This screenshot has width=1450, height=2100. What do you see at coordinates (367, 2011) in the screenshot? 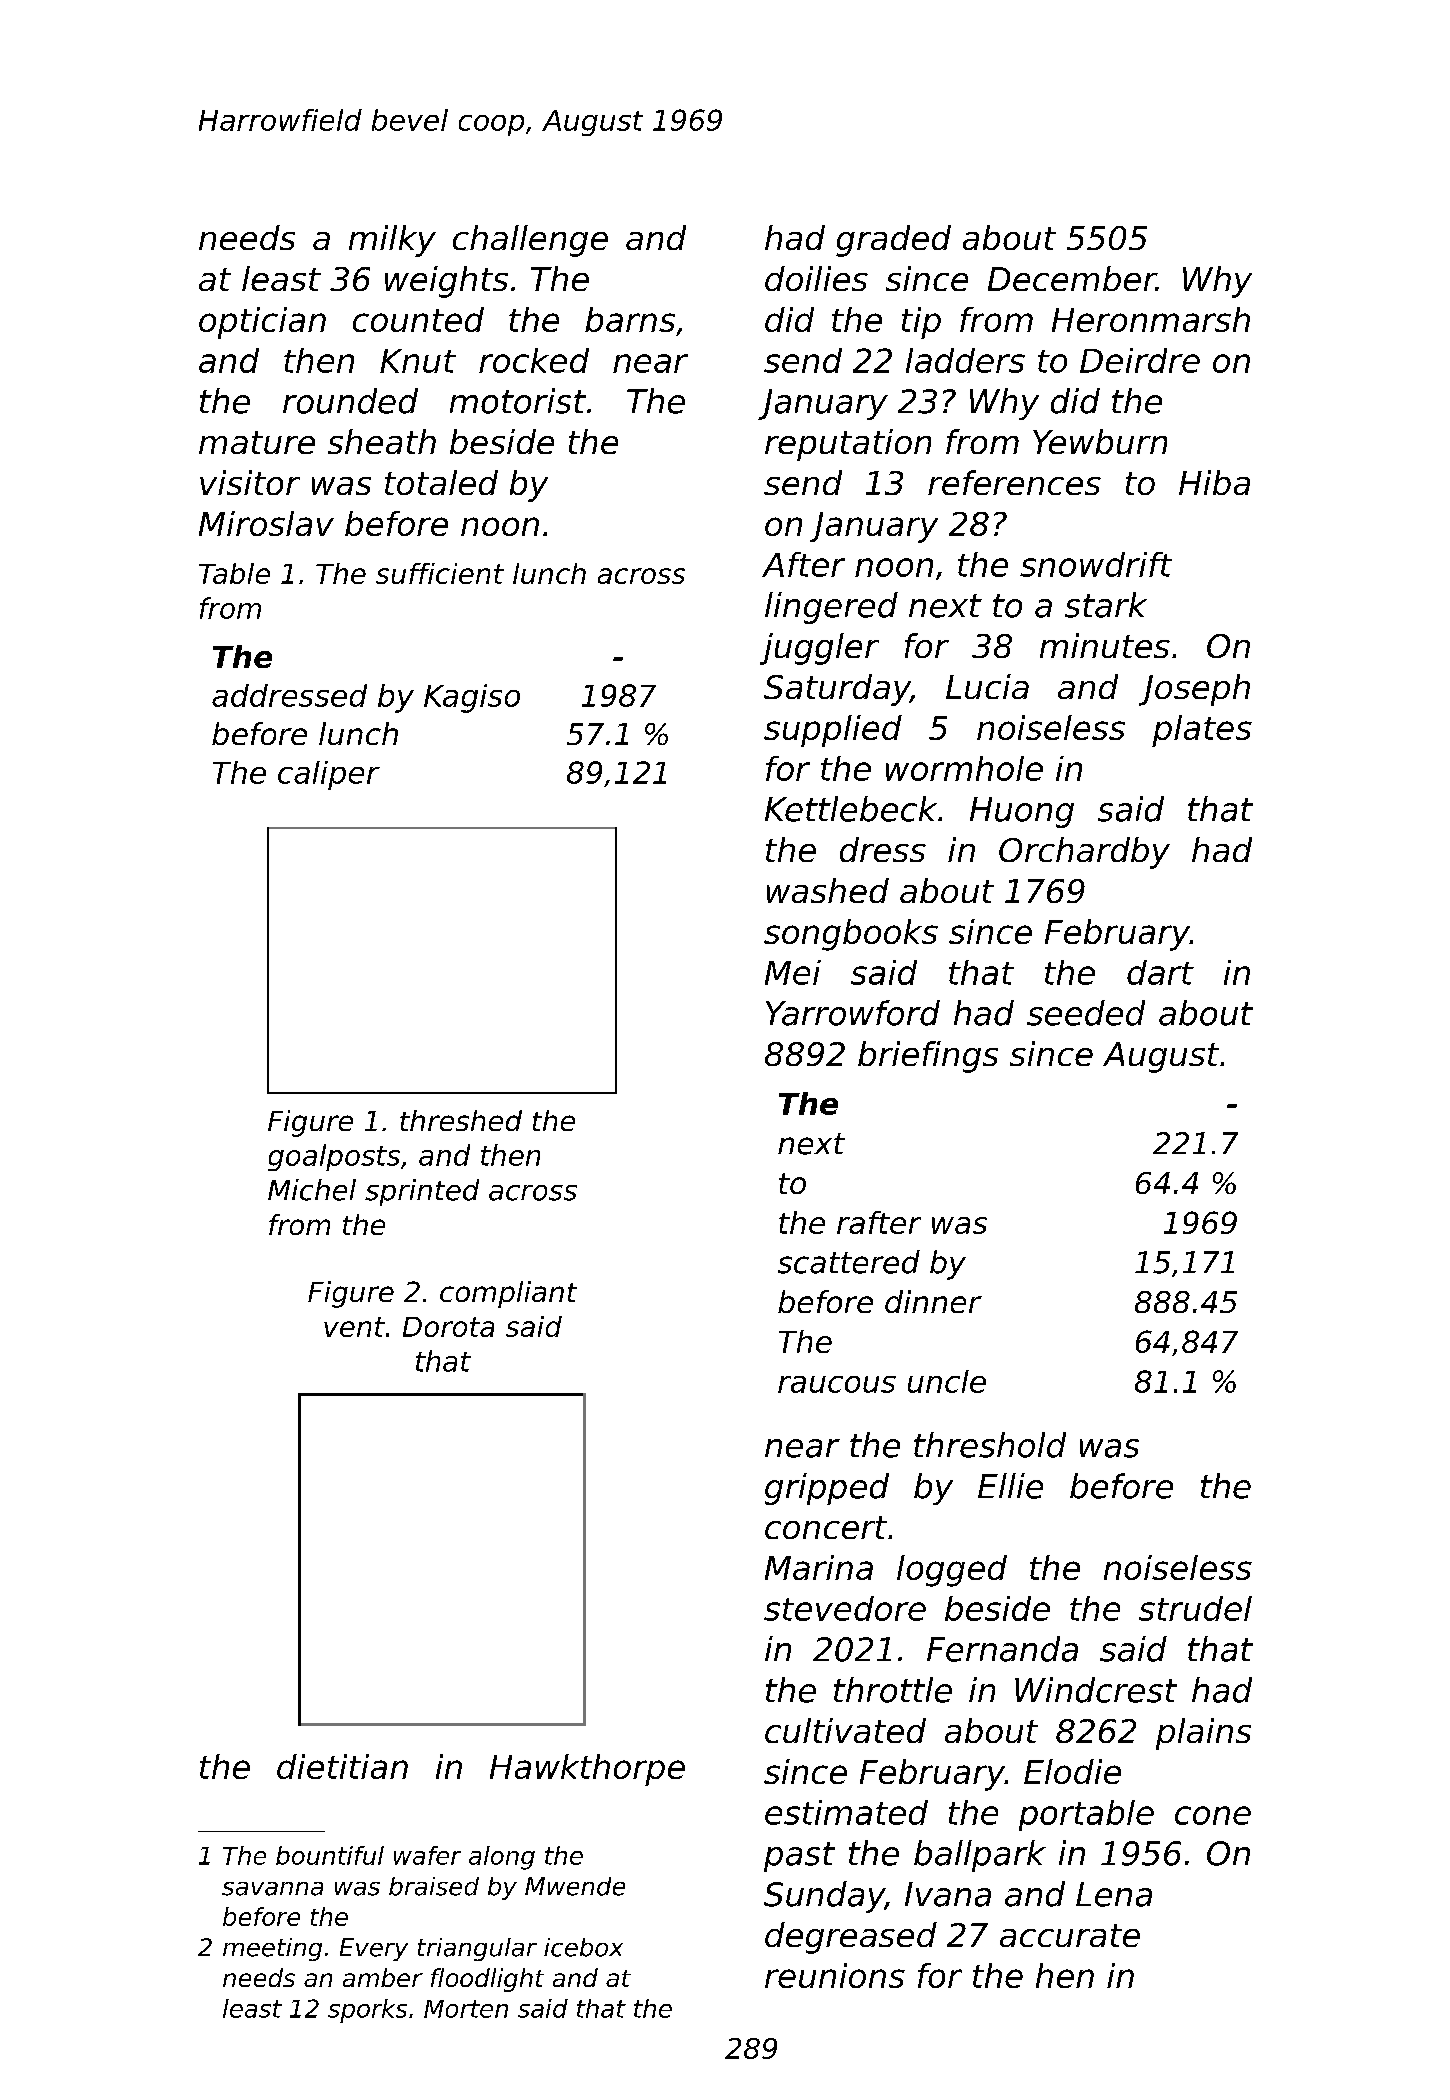
I see `sporks` at bounding box center [367, 2011].
